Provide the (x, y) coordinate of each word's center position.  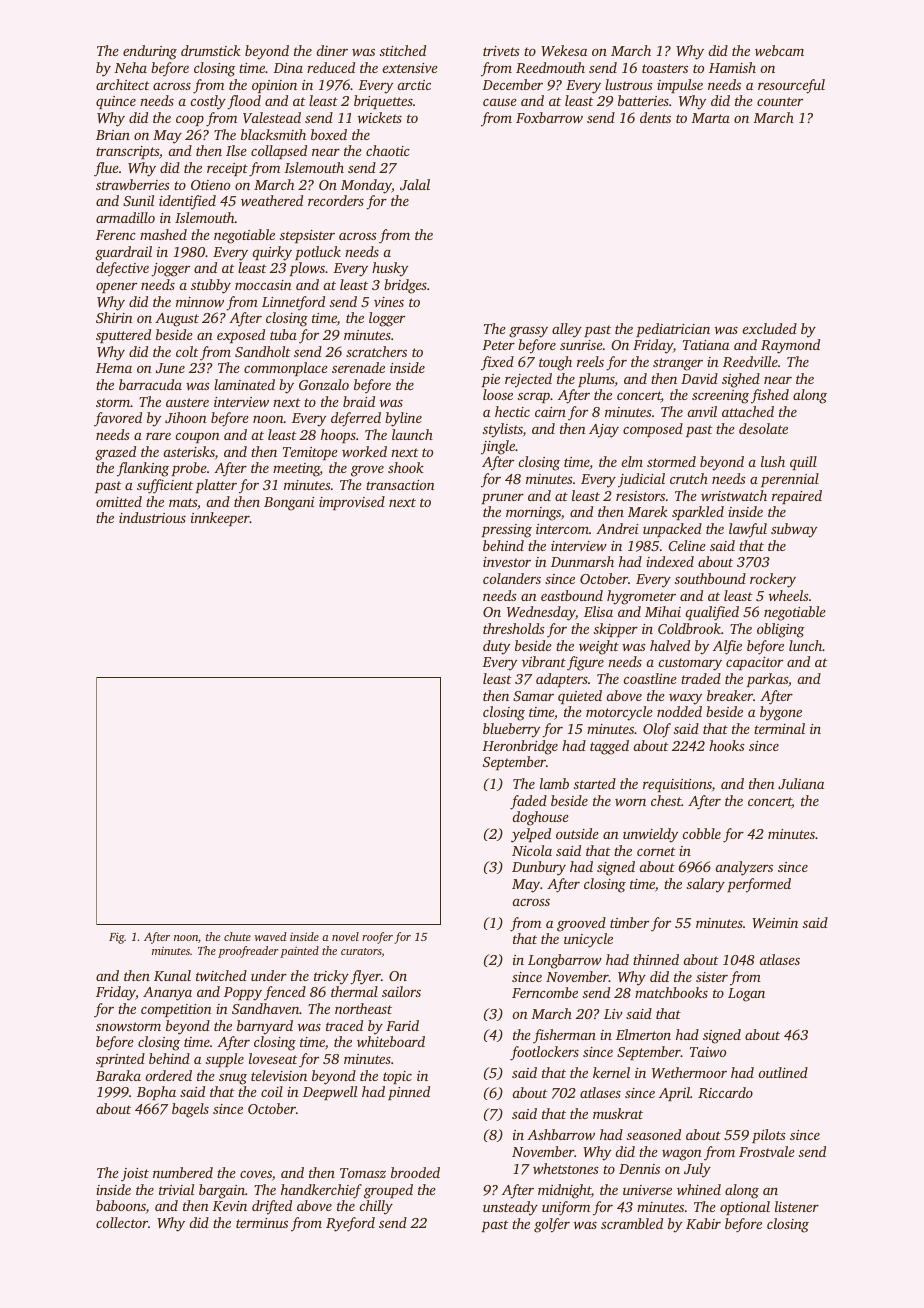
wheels (789, 595)
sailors (401, 991)
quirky (272, 253)
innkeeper (220, 519)
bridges (405, 286)
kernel (611, 1072)
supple (225, 1060)
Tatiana (706, 345)
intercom (562, 529)
